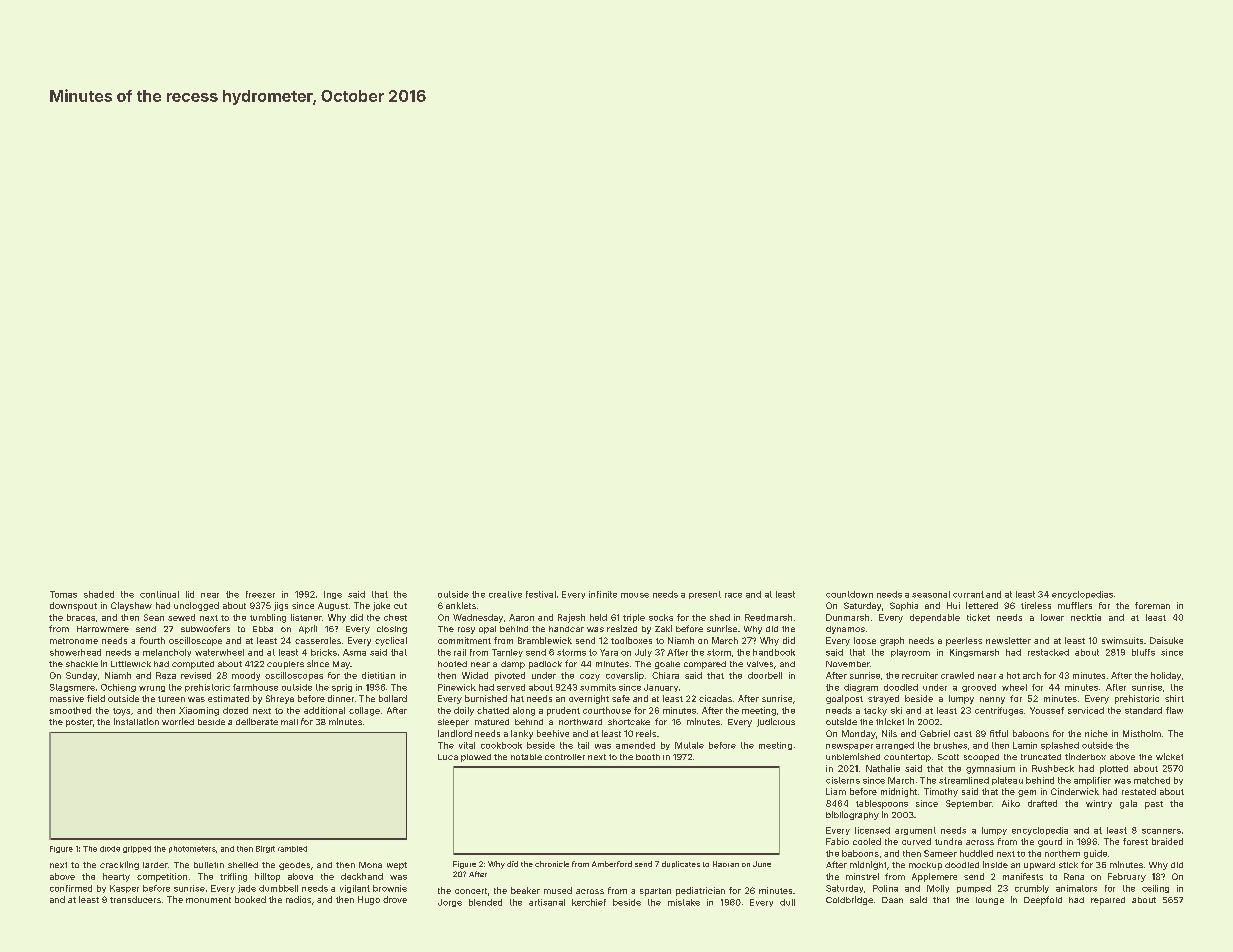 The image size is (1233, 952). What do you see at coordinates (629, 722) in the image?
I see `shortcake` at bounding box center [629, 722].
